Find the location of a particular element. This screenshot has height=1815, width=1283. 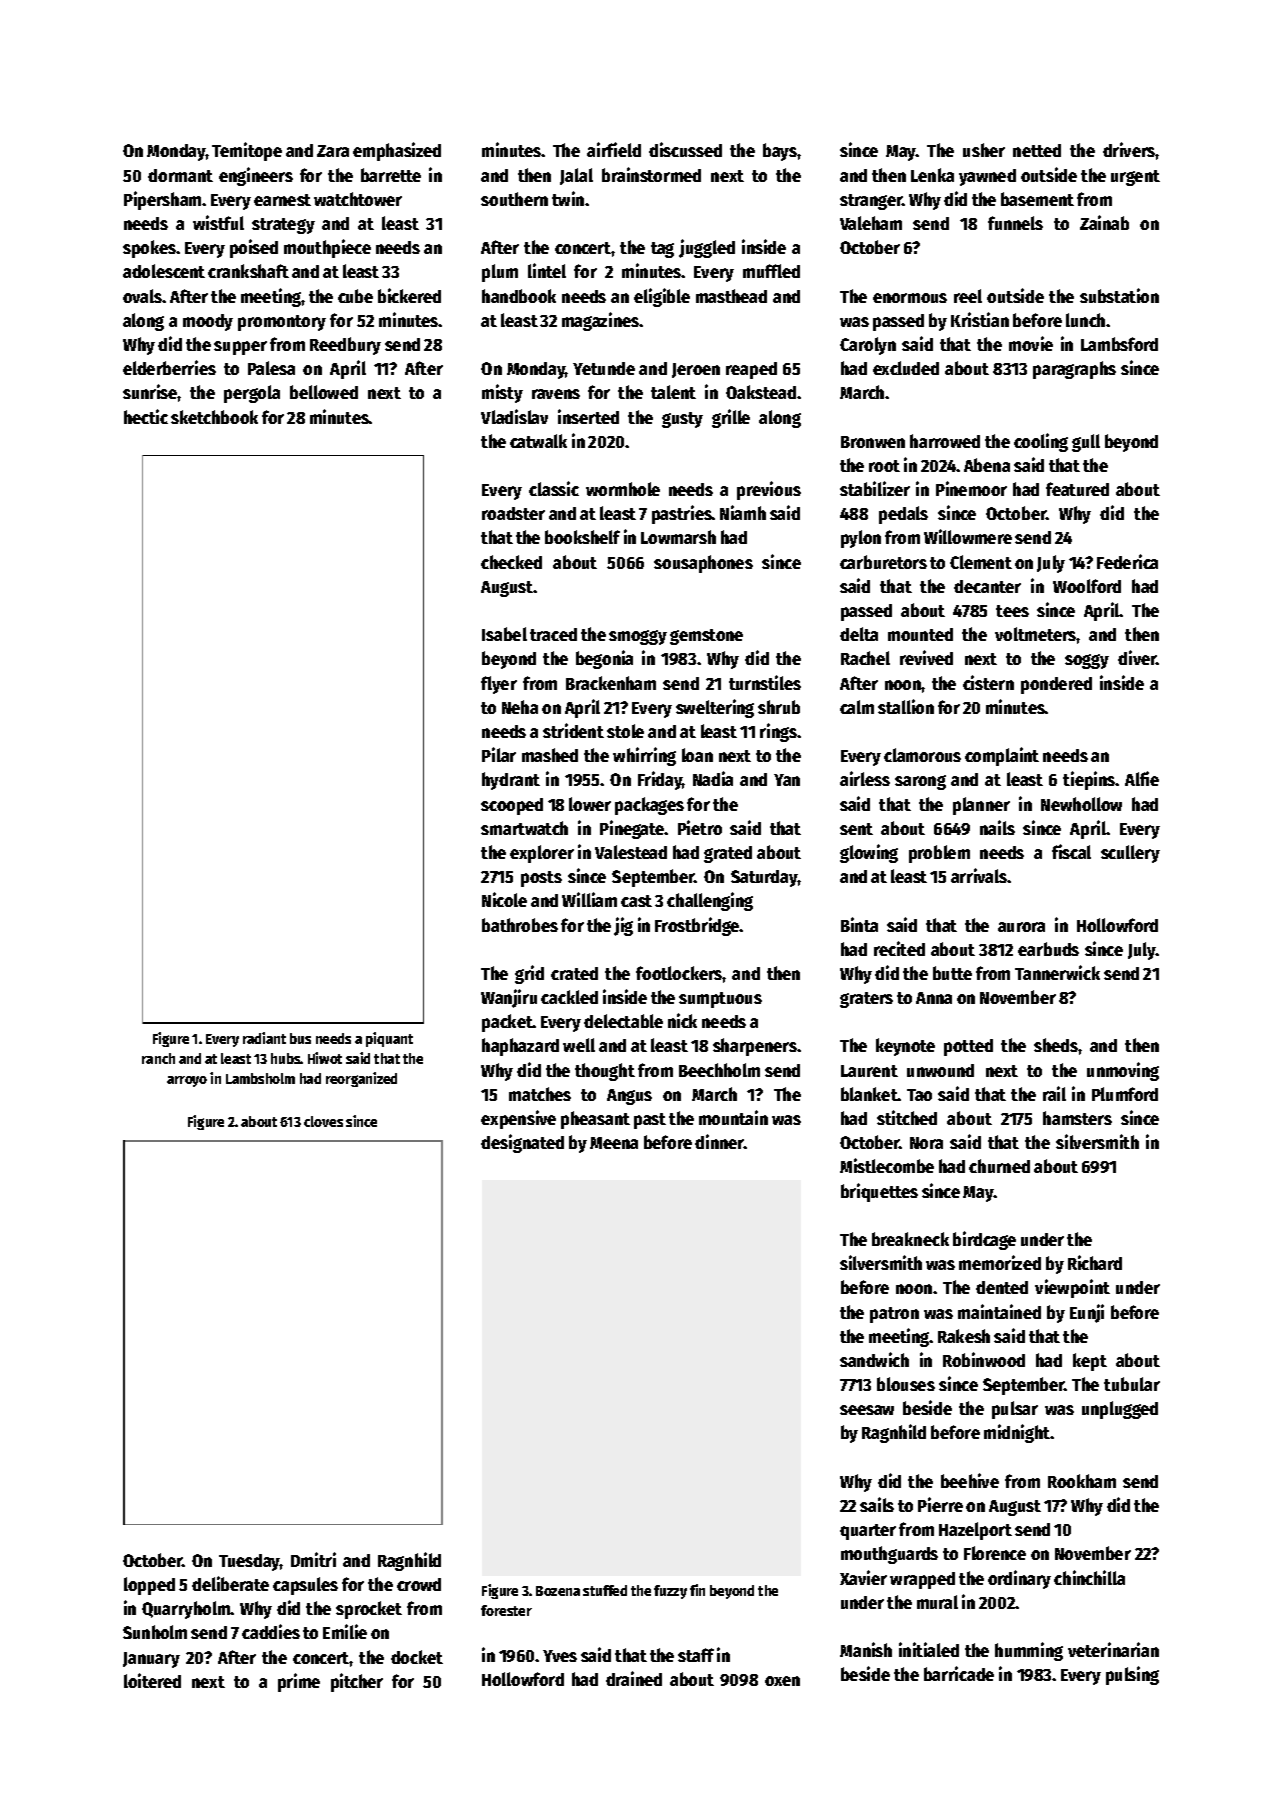

movie is located at coordinates (1031, 343).
